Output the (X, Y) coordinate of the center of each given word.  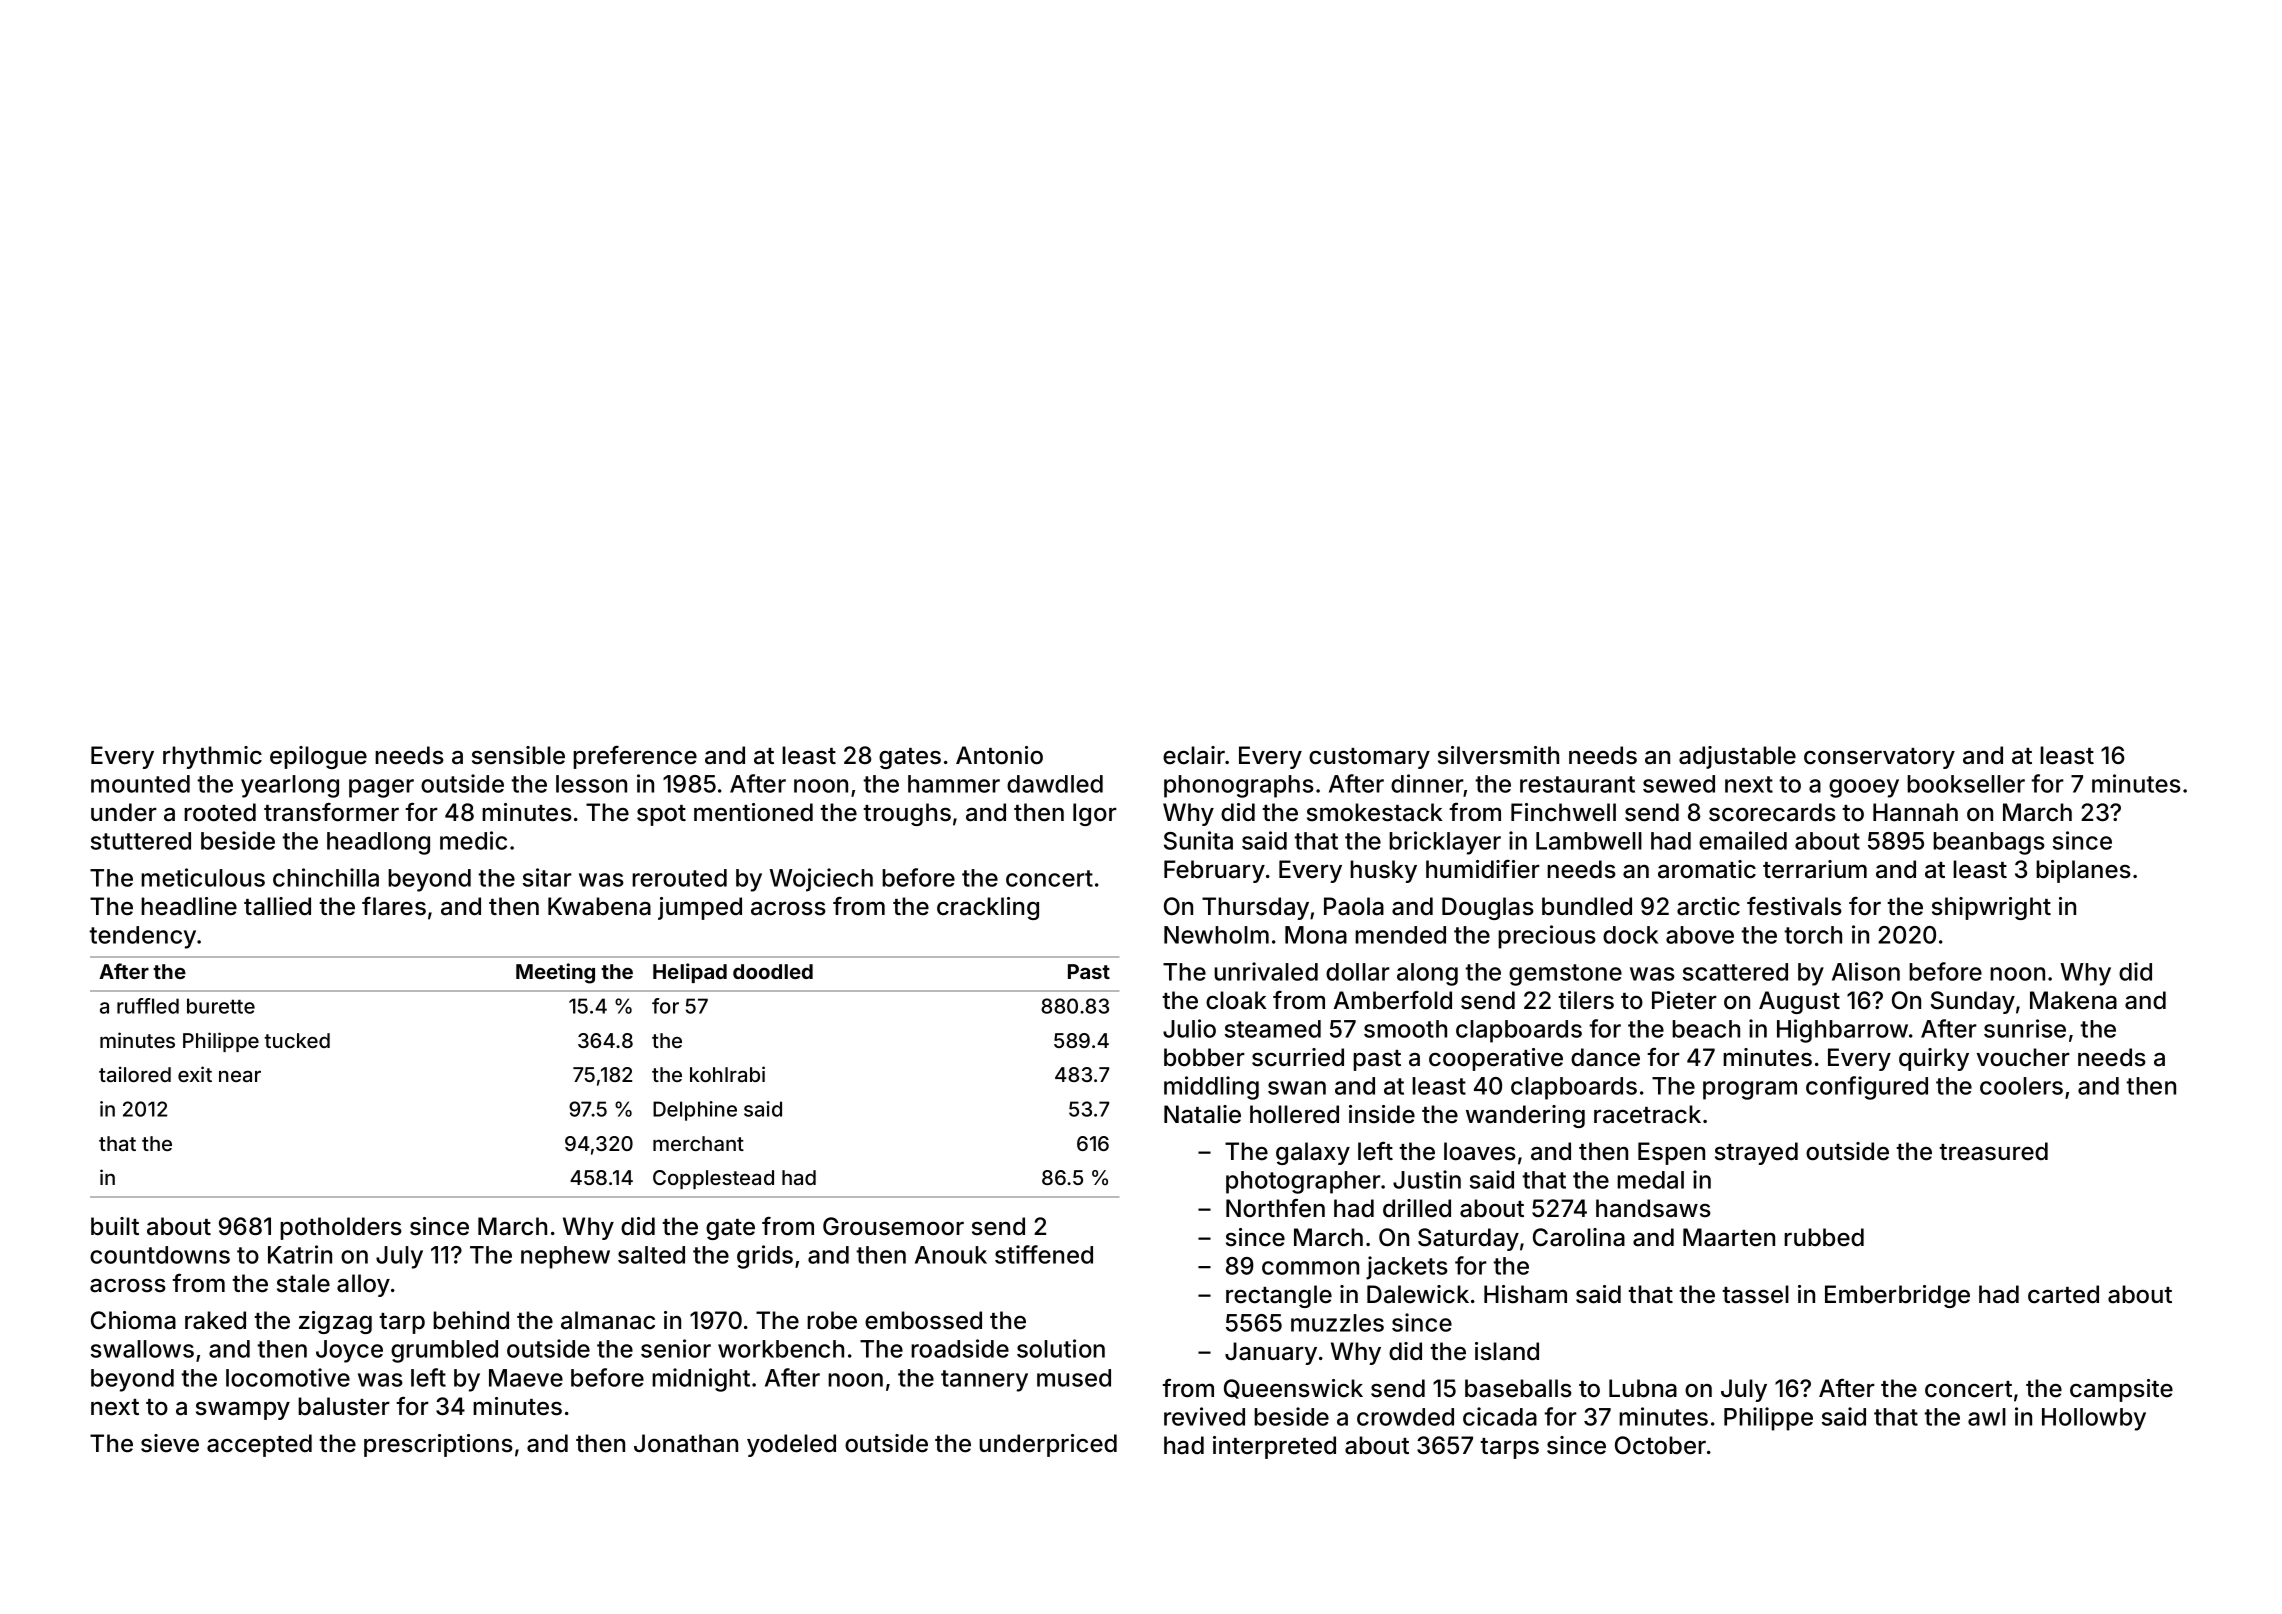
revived (1204, 1416)
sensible (518, 755)
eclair (1194, 755)
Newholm (1216, 935)
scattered (1735, 972)
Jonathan (686, 1443)
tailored (135, 1074)
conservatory (1879, 758)
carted (2063, 1294)
